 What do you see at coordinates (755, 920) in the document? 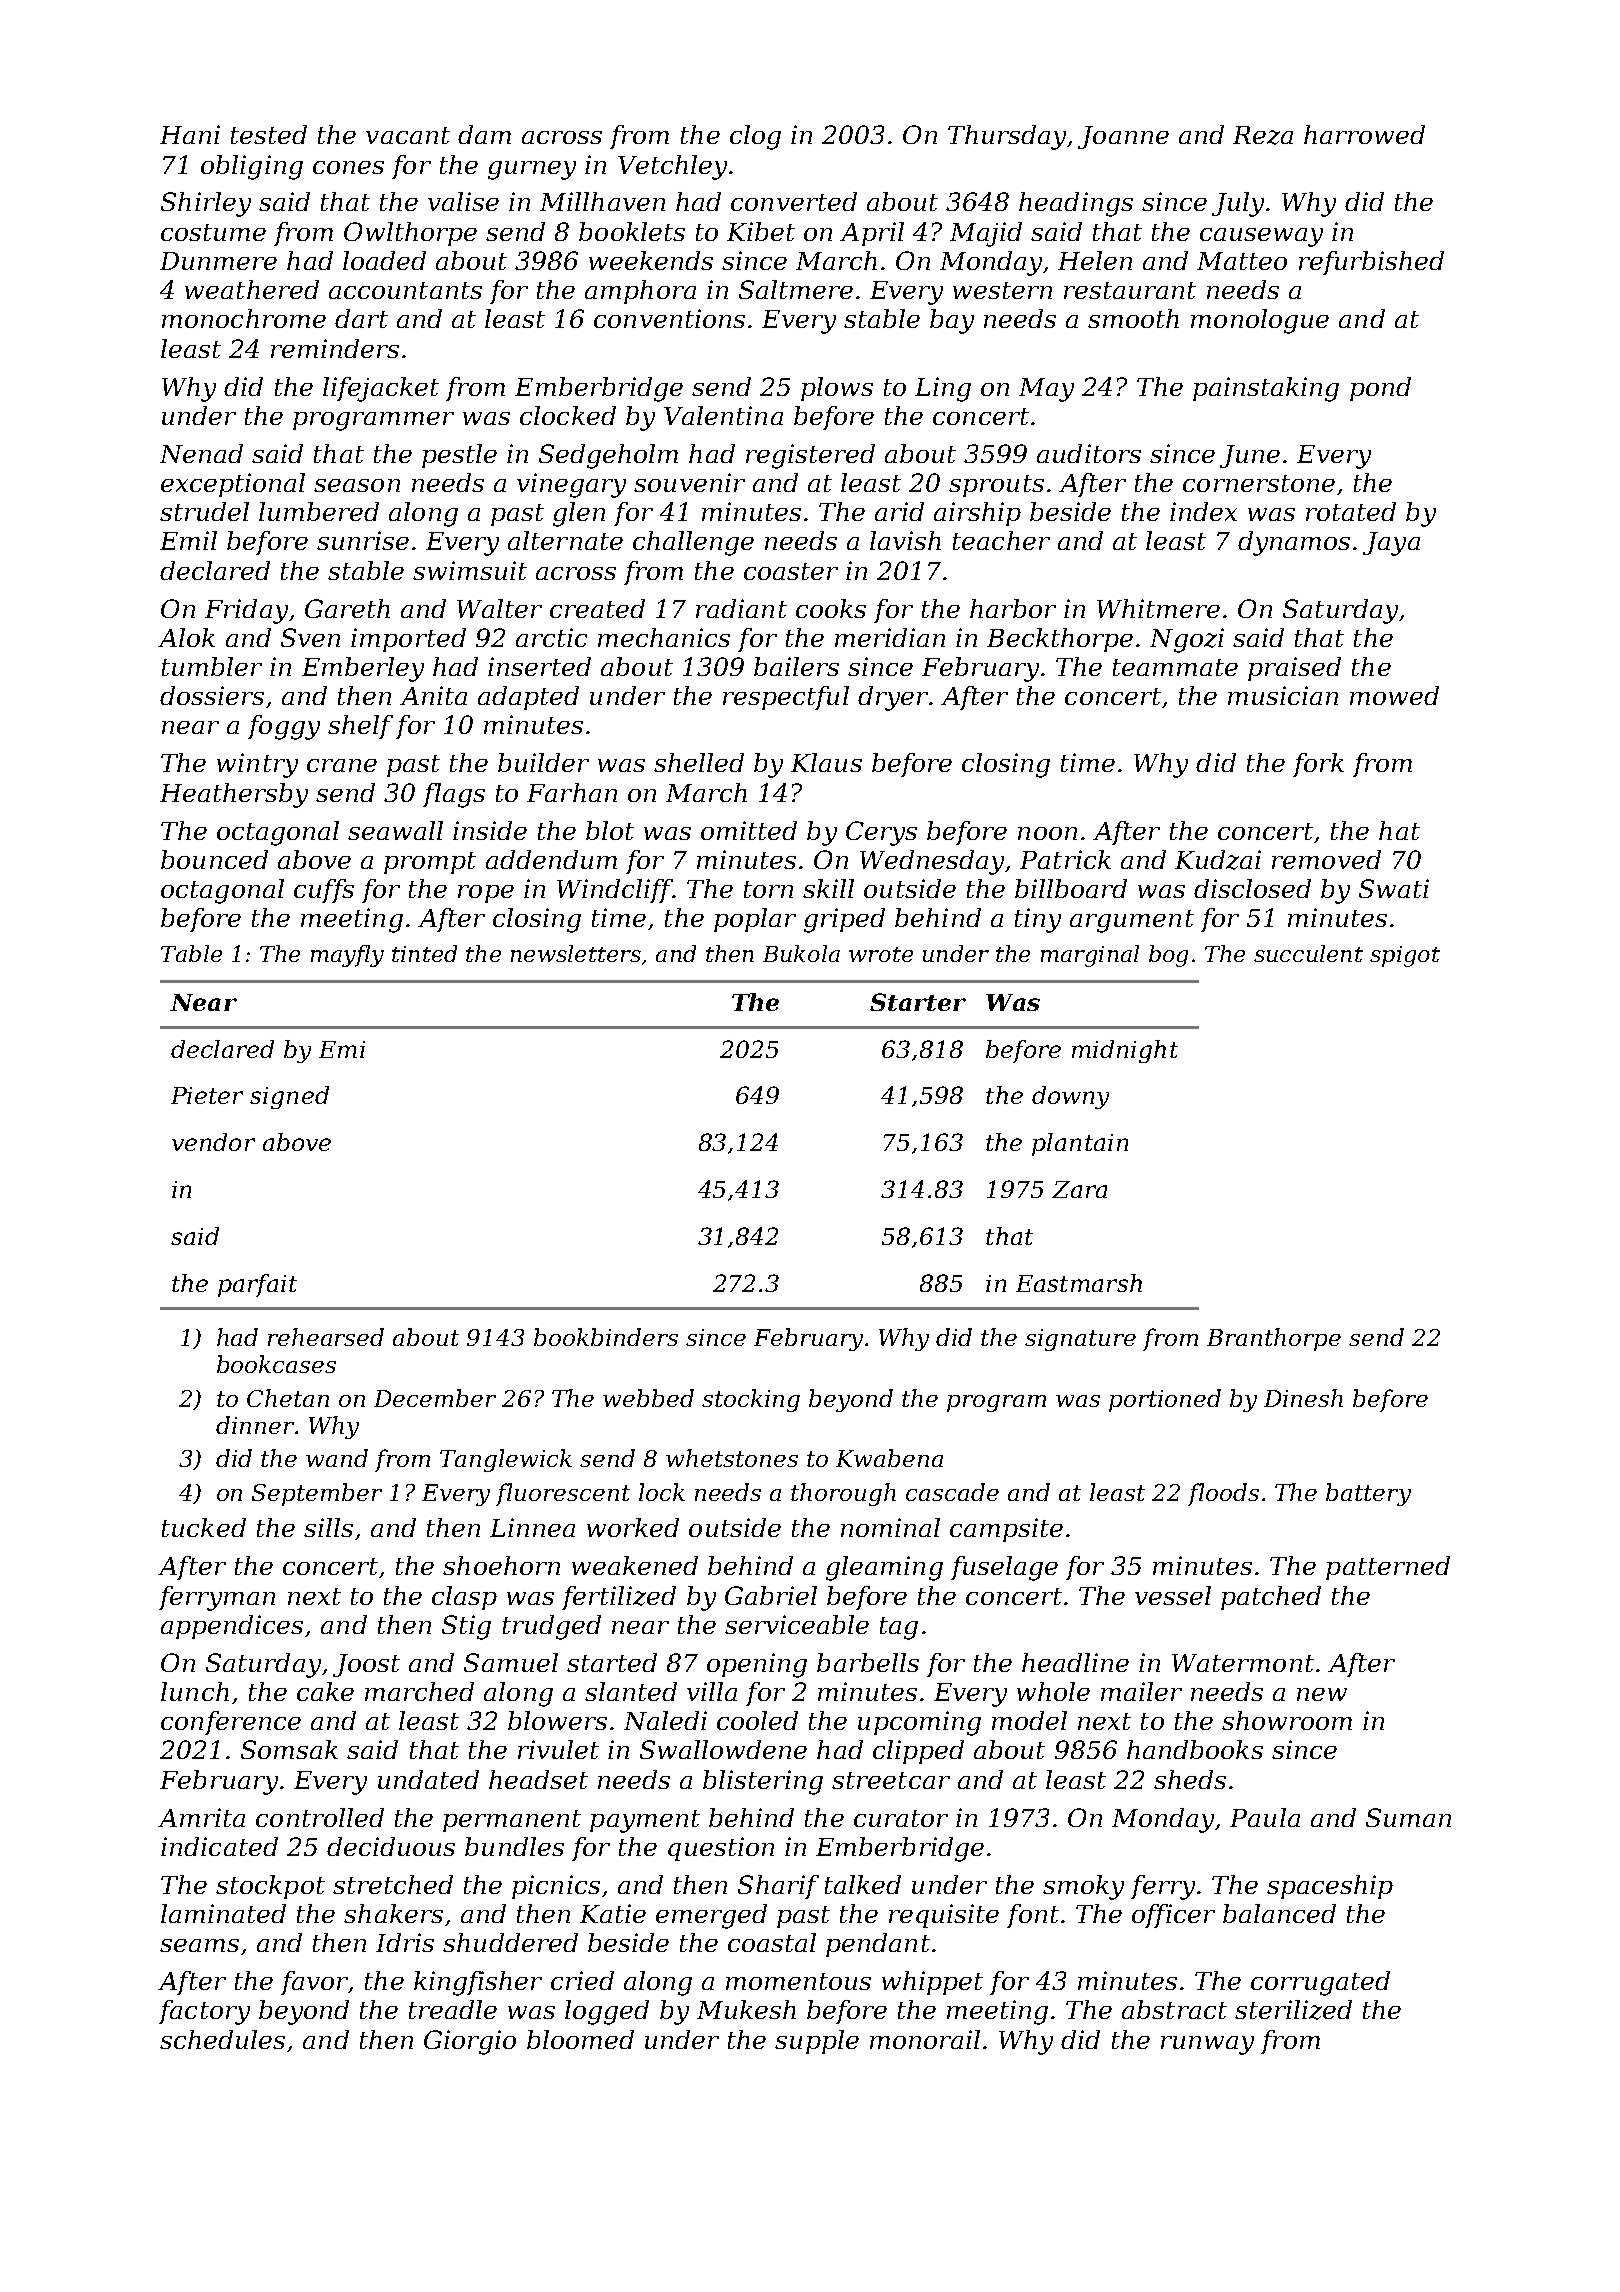
I see `poplar` at bounding box center [755, 920].
